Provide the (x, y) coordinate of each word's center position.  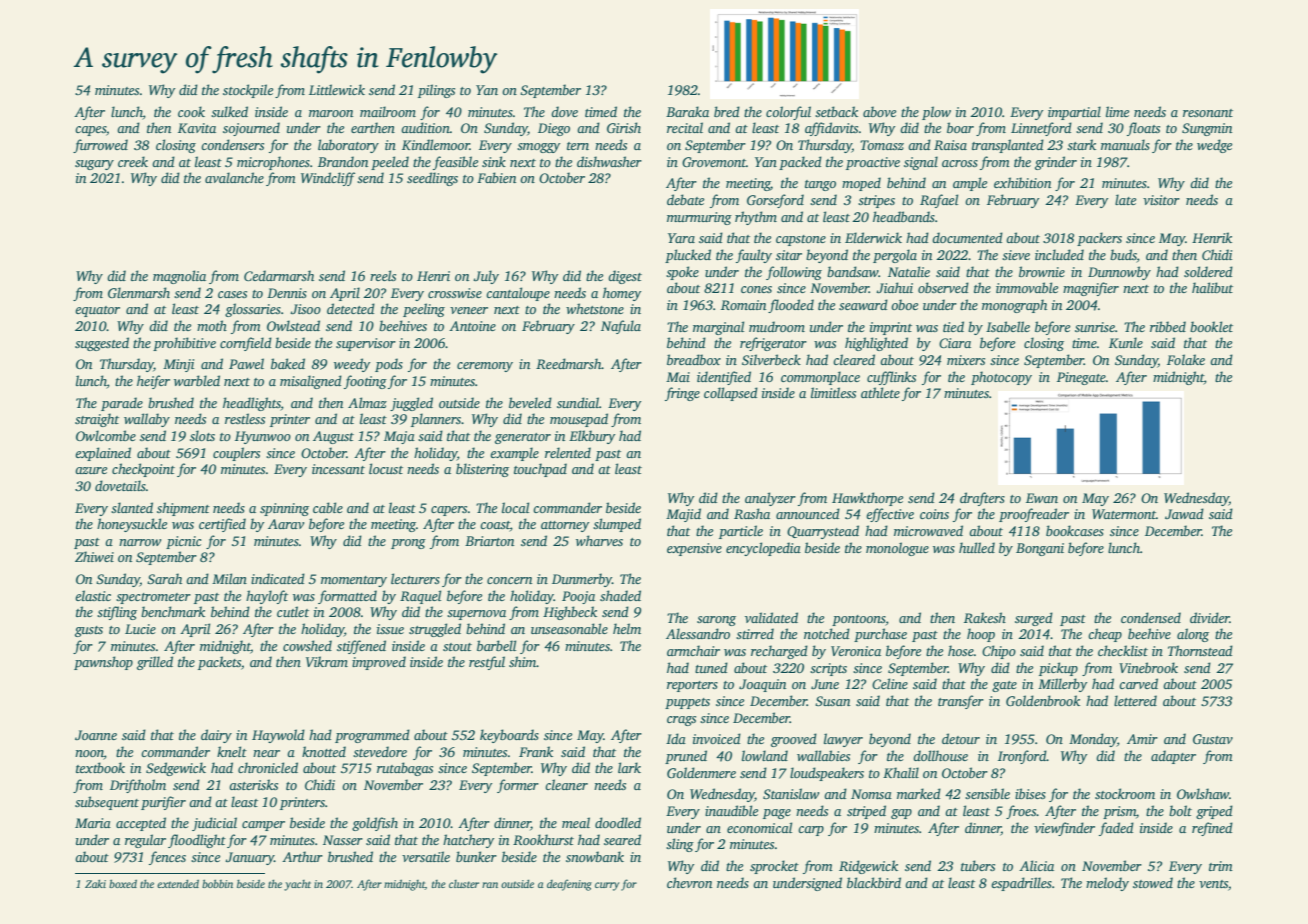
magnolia (179, 277)
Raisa (950, 145)
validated (771, 617)
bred (727, 111)
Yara (681, 238)
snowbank (595, 856)
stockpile (248, 91)
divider (1210, 617)
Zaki (95, 883)
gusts (89, 631)
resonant (1208, 113)
